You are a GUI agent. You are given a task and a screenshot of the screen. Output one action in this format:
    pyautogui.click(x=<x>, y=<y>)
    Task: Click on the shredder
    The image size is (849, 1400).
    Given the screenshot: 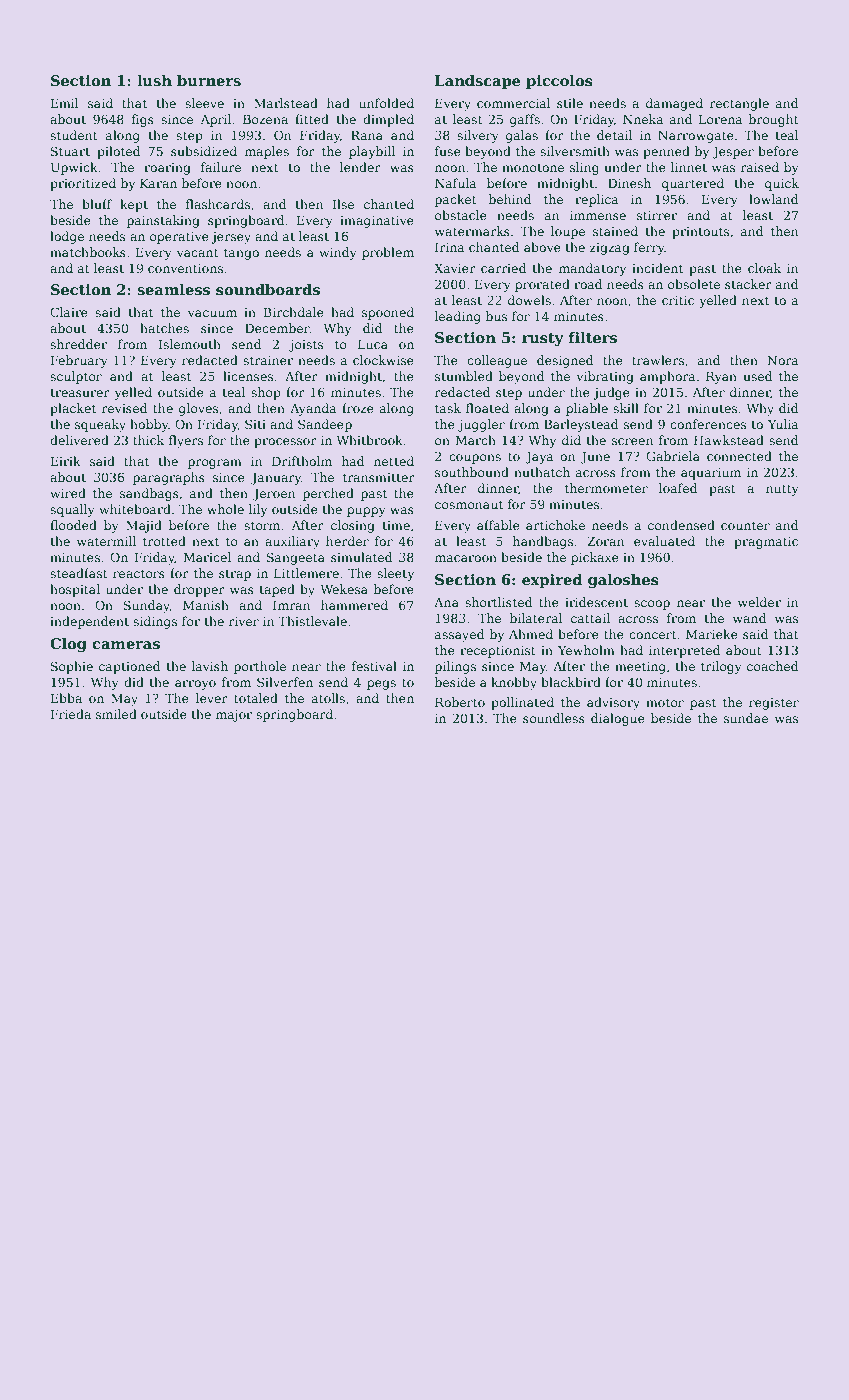 What is the action you would take?
    pyautogui.click(x=78, y=344)
